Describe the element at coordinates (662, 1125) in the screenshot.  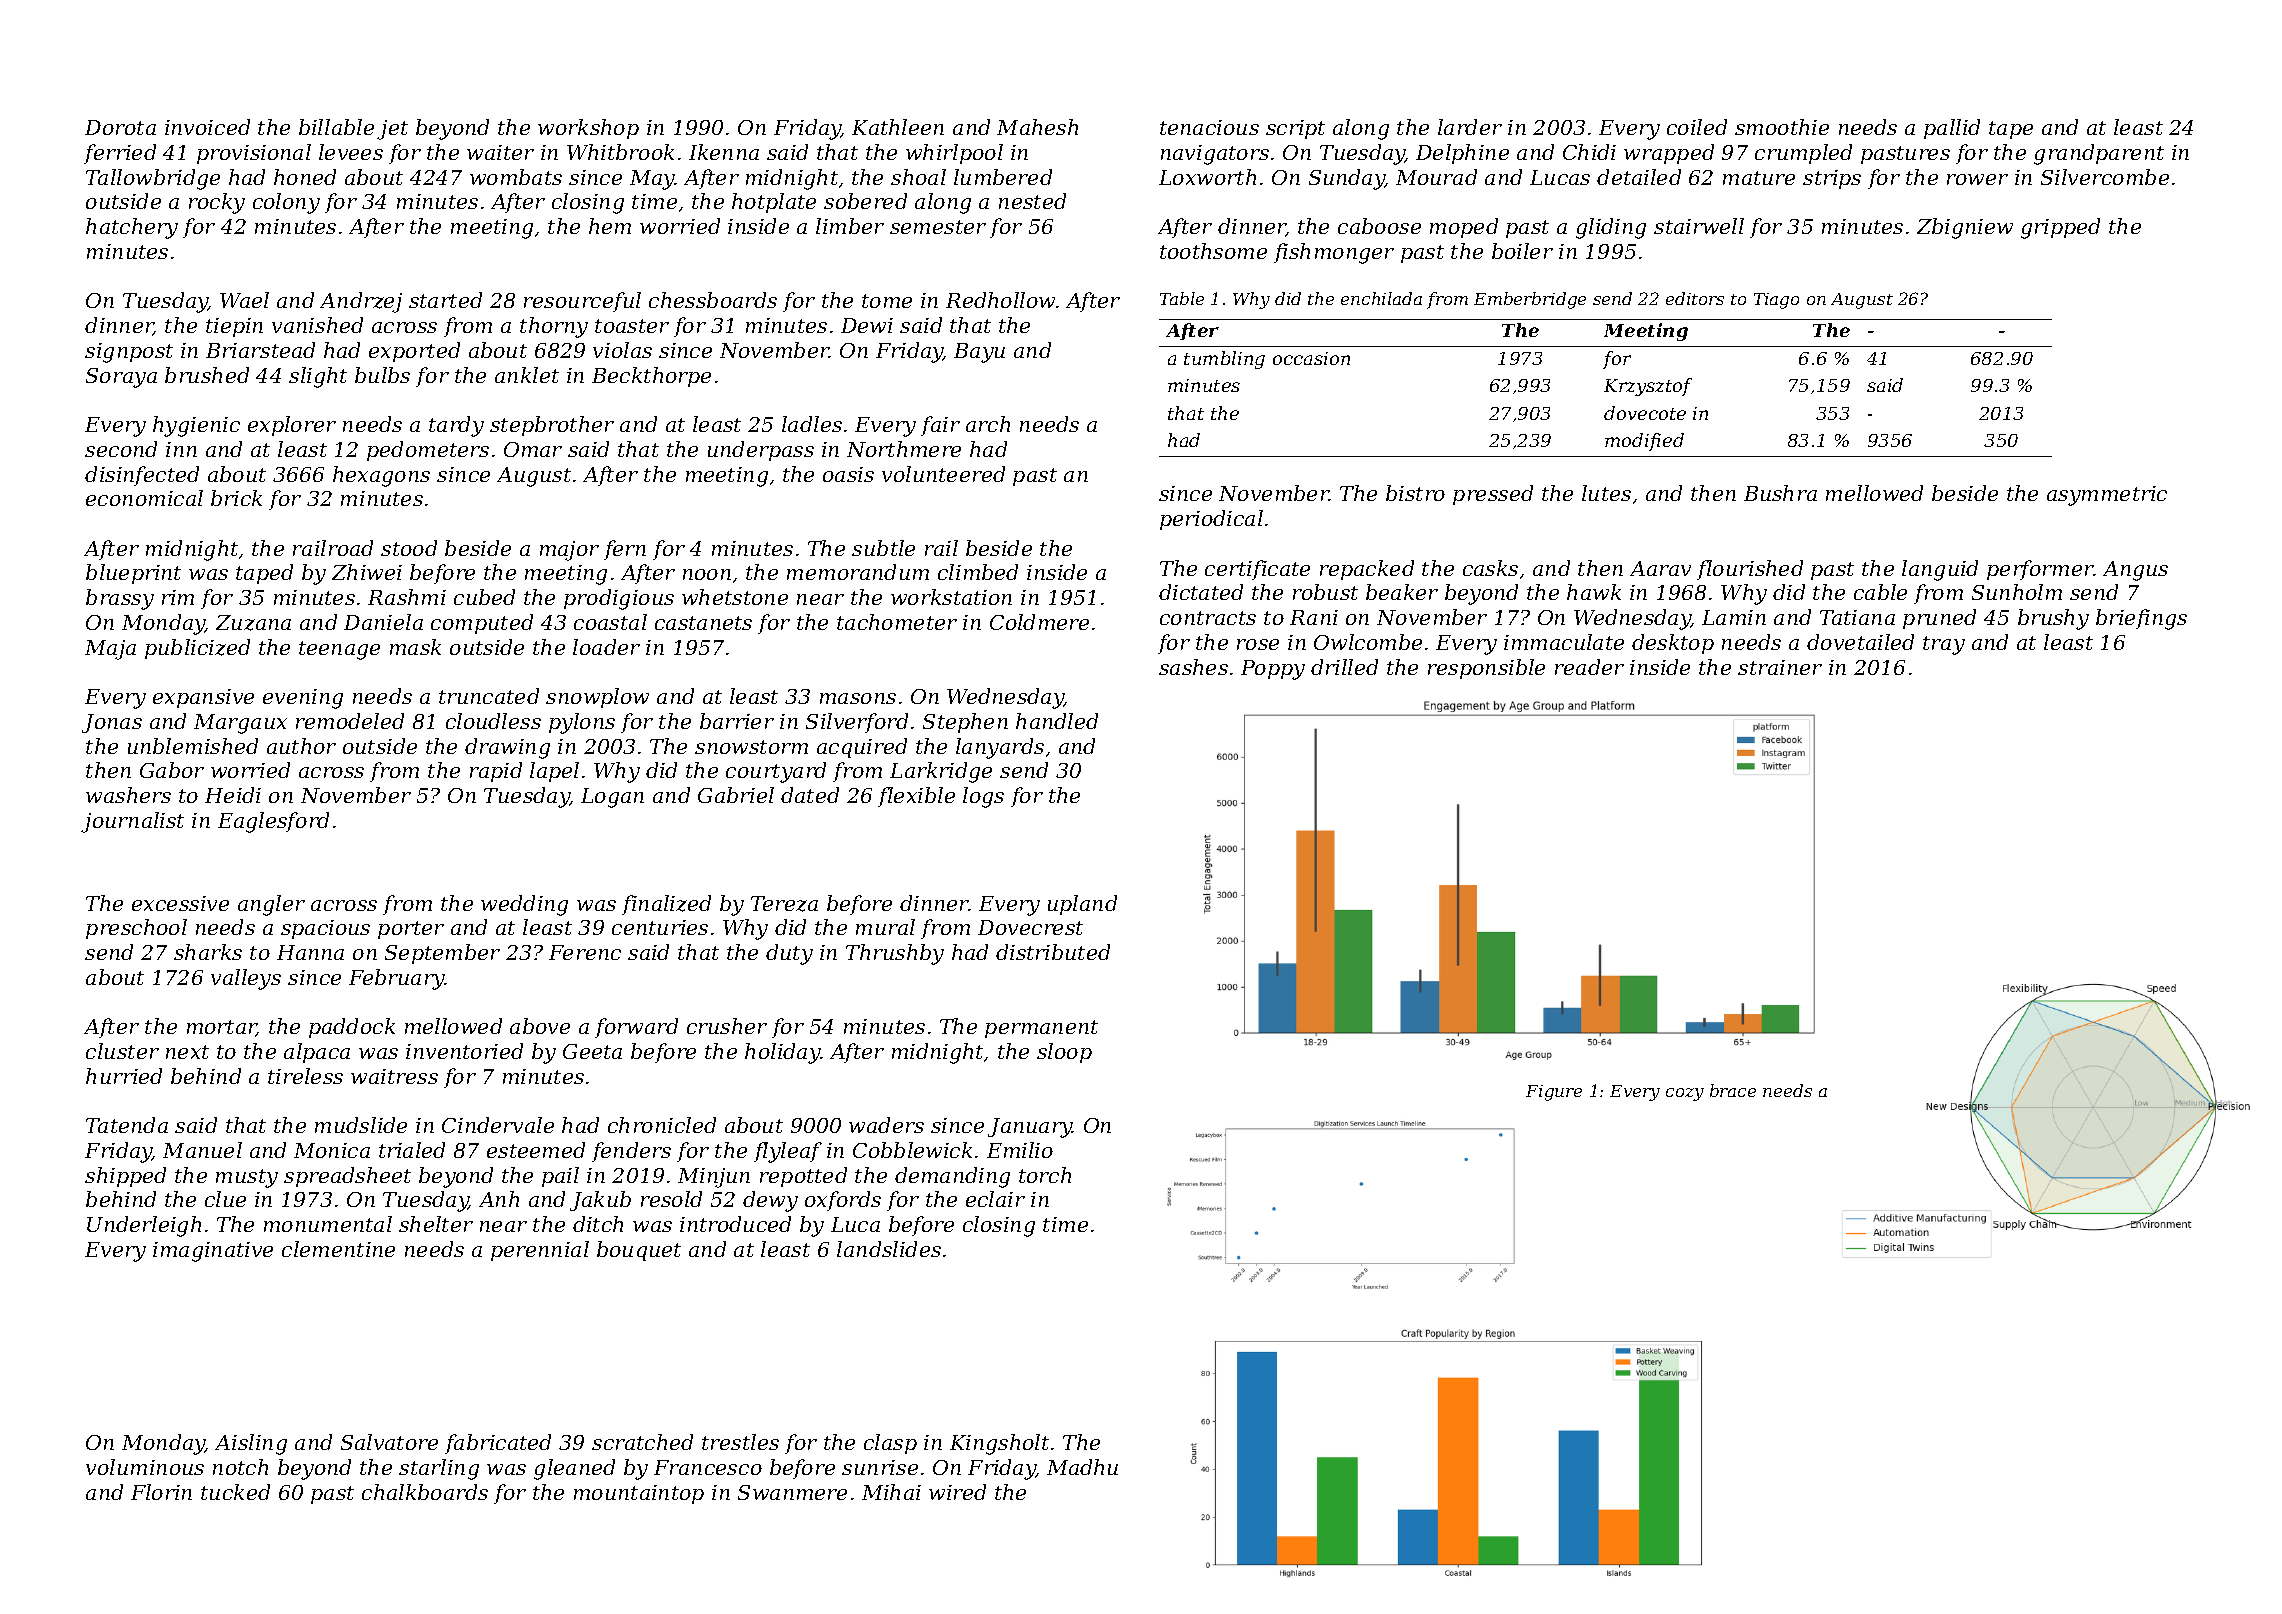
I see `chronicled` at that location.
